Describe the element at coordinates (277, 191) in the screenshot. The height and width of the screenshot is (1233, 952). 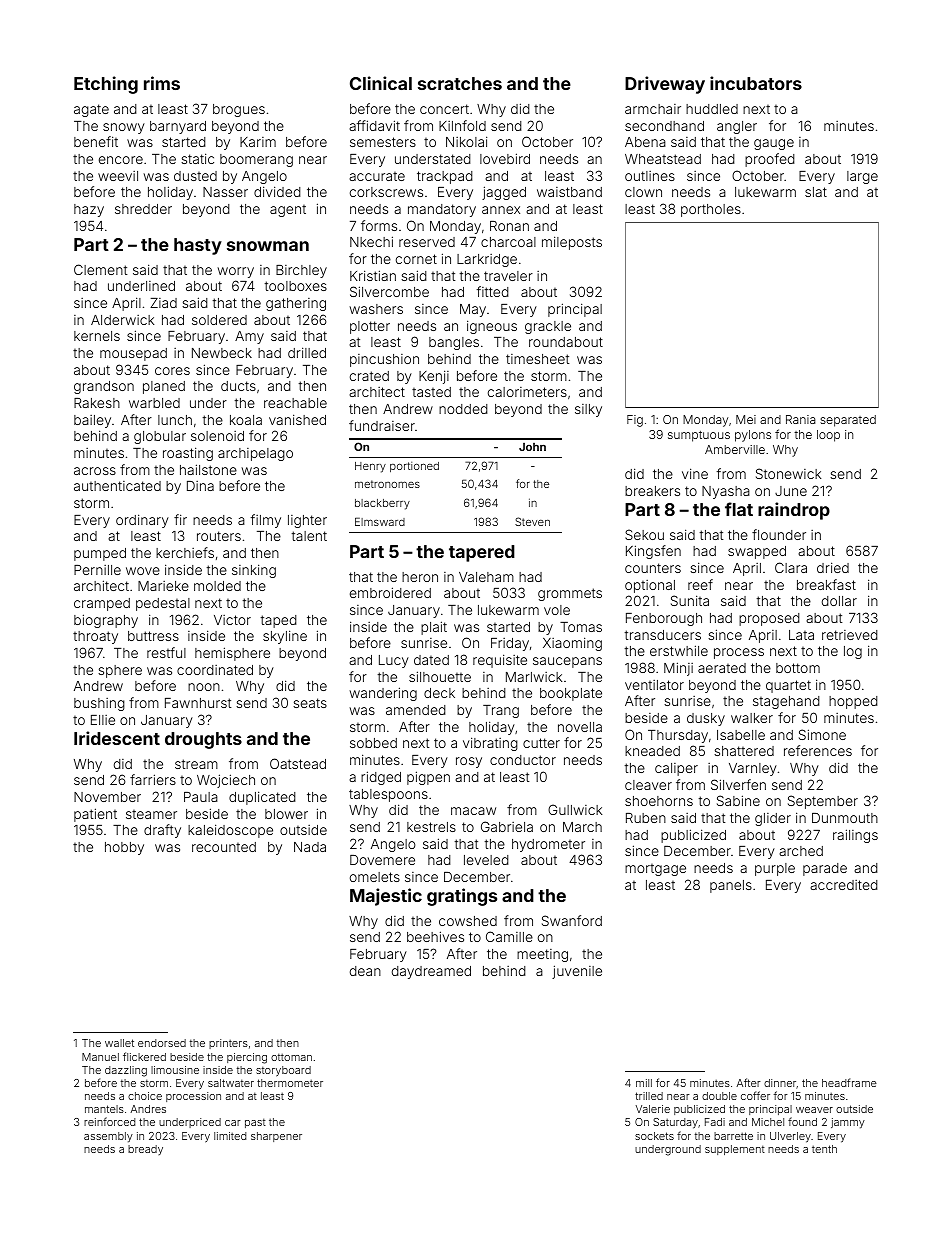
I see `divided` at that location.
